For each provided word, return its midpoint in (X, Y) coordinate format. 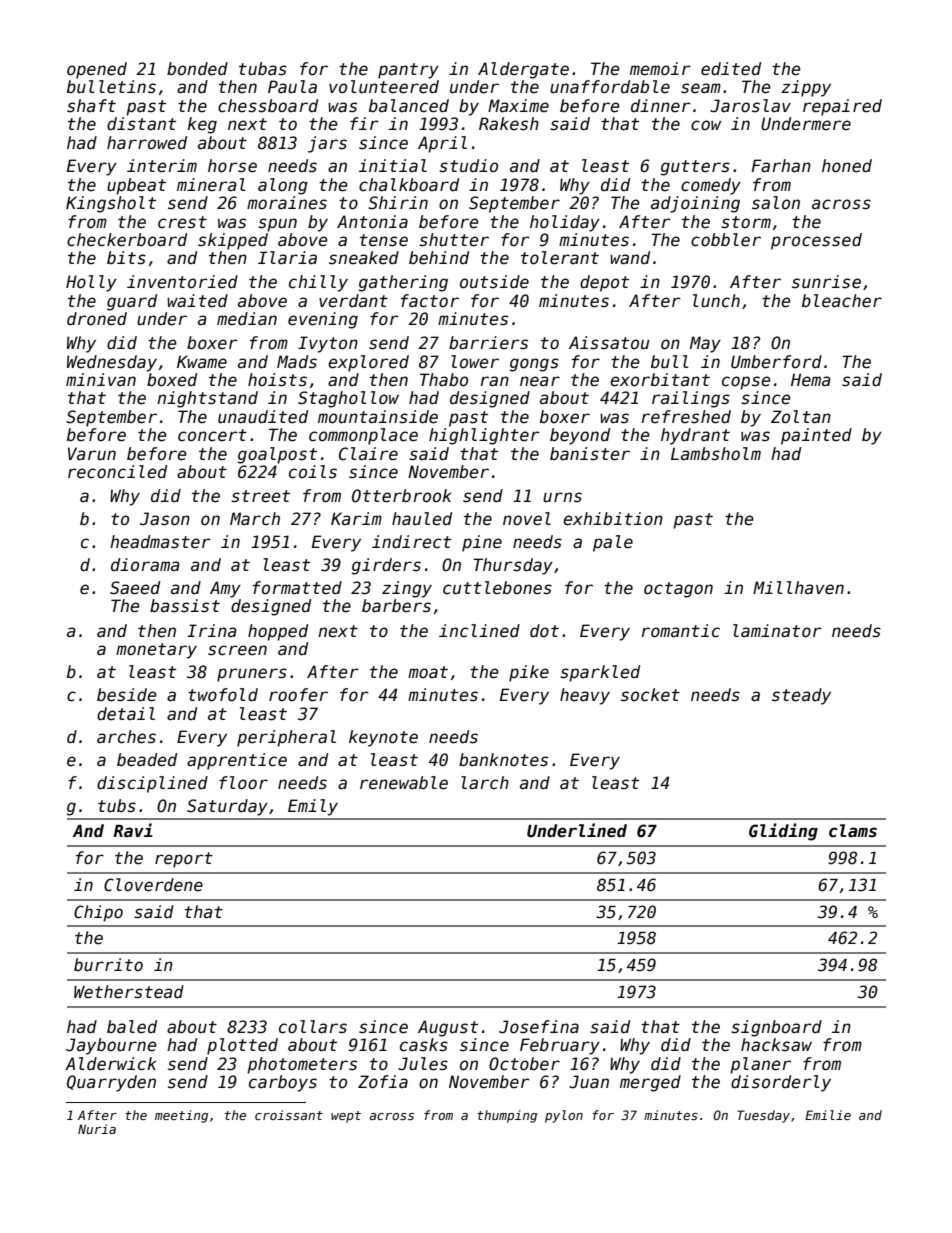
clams (853, 831)
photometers (302, 1065)
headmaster (160, 542)
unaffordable (610, 87)
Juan (589, 1082)
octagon (678, 590)
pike (529, 673)
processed (816, 241)
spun (277, 225)
